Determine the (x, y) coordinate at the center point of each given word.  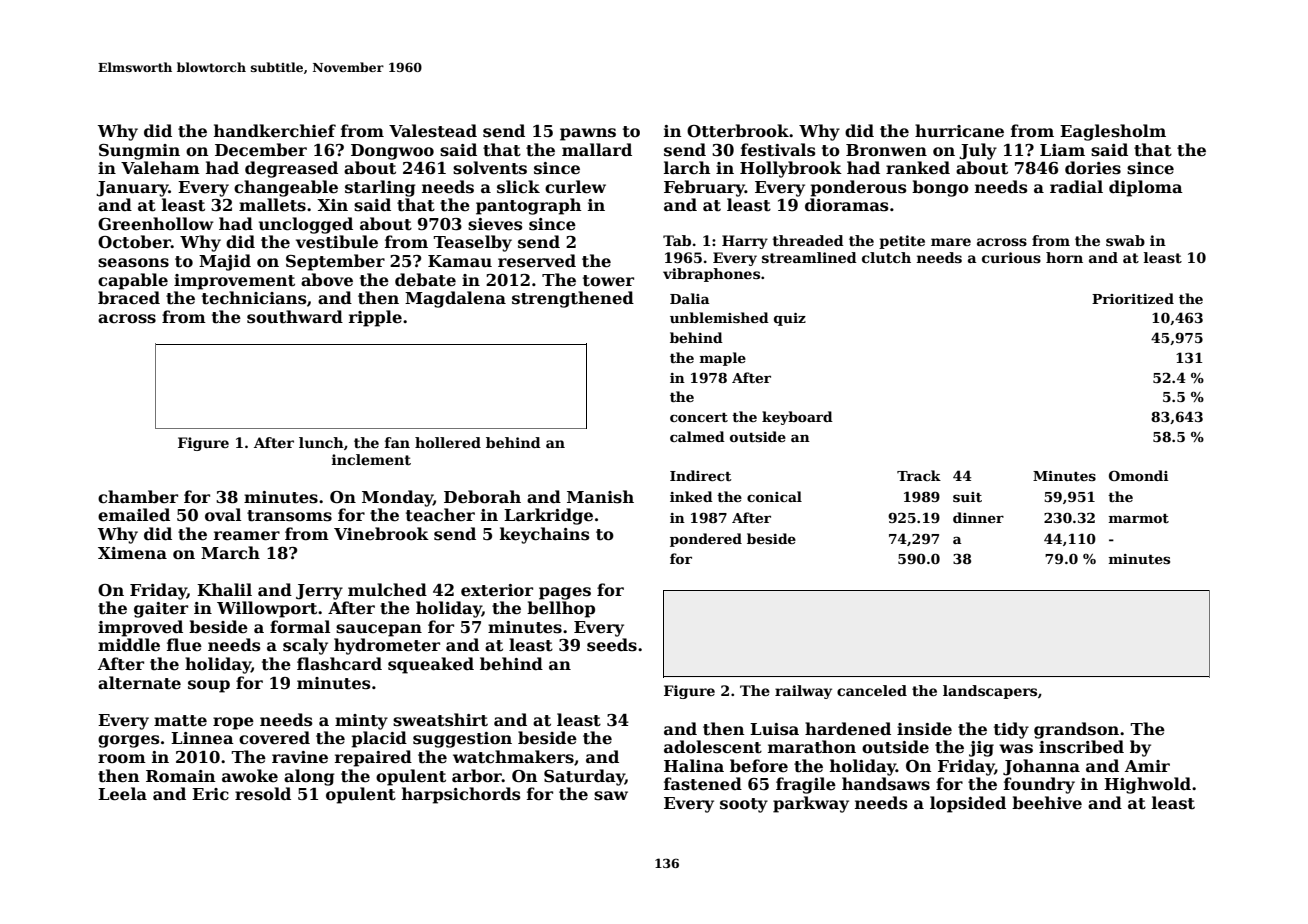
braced (129, 298)
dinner (978, 517)
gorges (129, 741)
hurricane (959, 131)
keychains (545, 535)
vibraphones (711, 275)
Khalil (224, 589)
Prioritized (1133, 298)
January (132, 189)
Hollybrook (791, 169)
